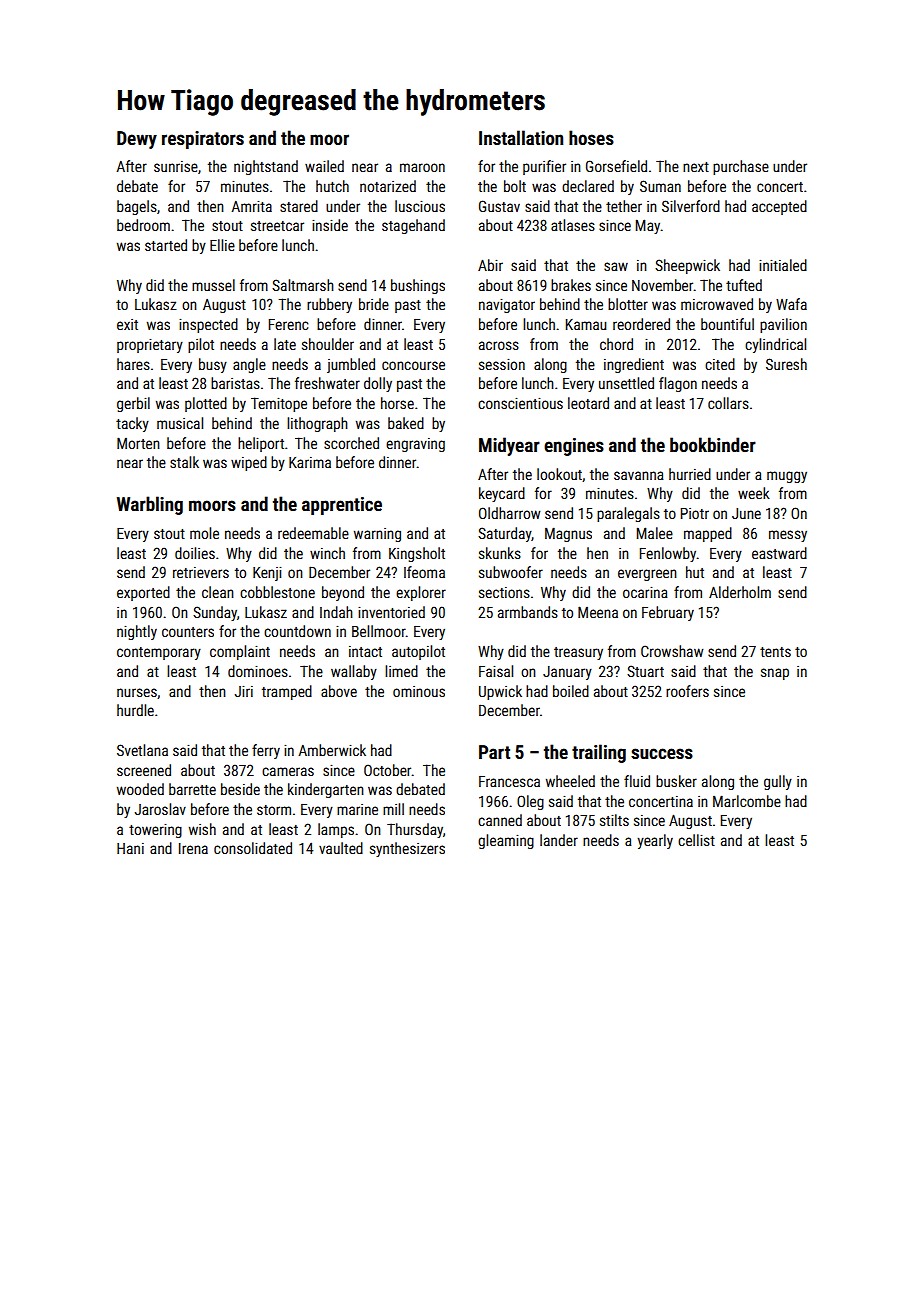  I want to click on brakes, so click(571, 285).
